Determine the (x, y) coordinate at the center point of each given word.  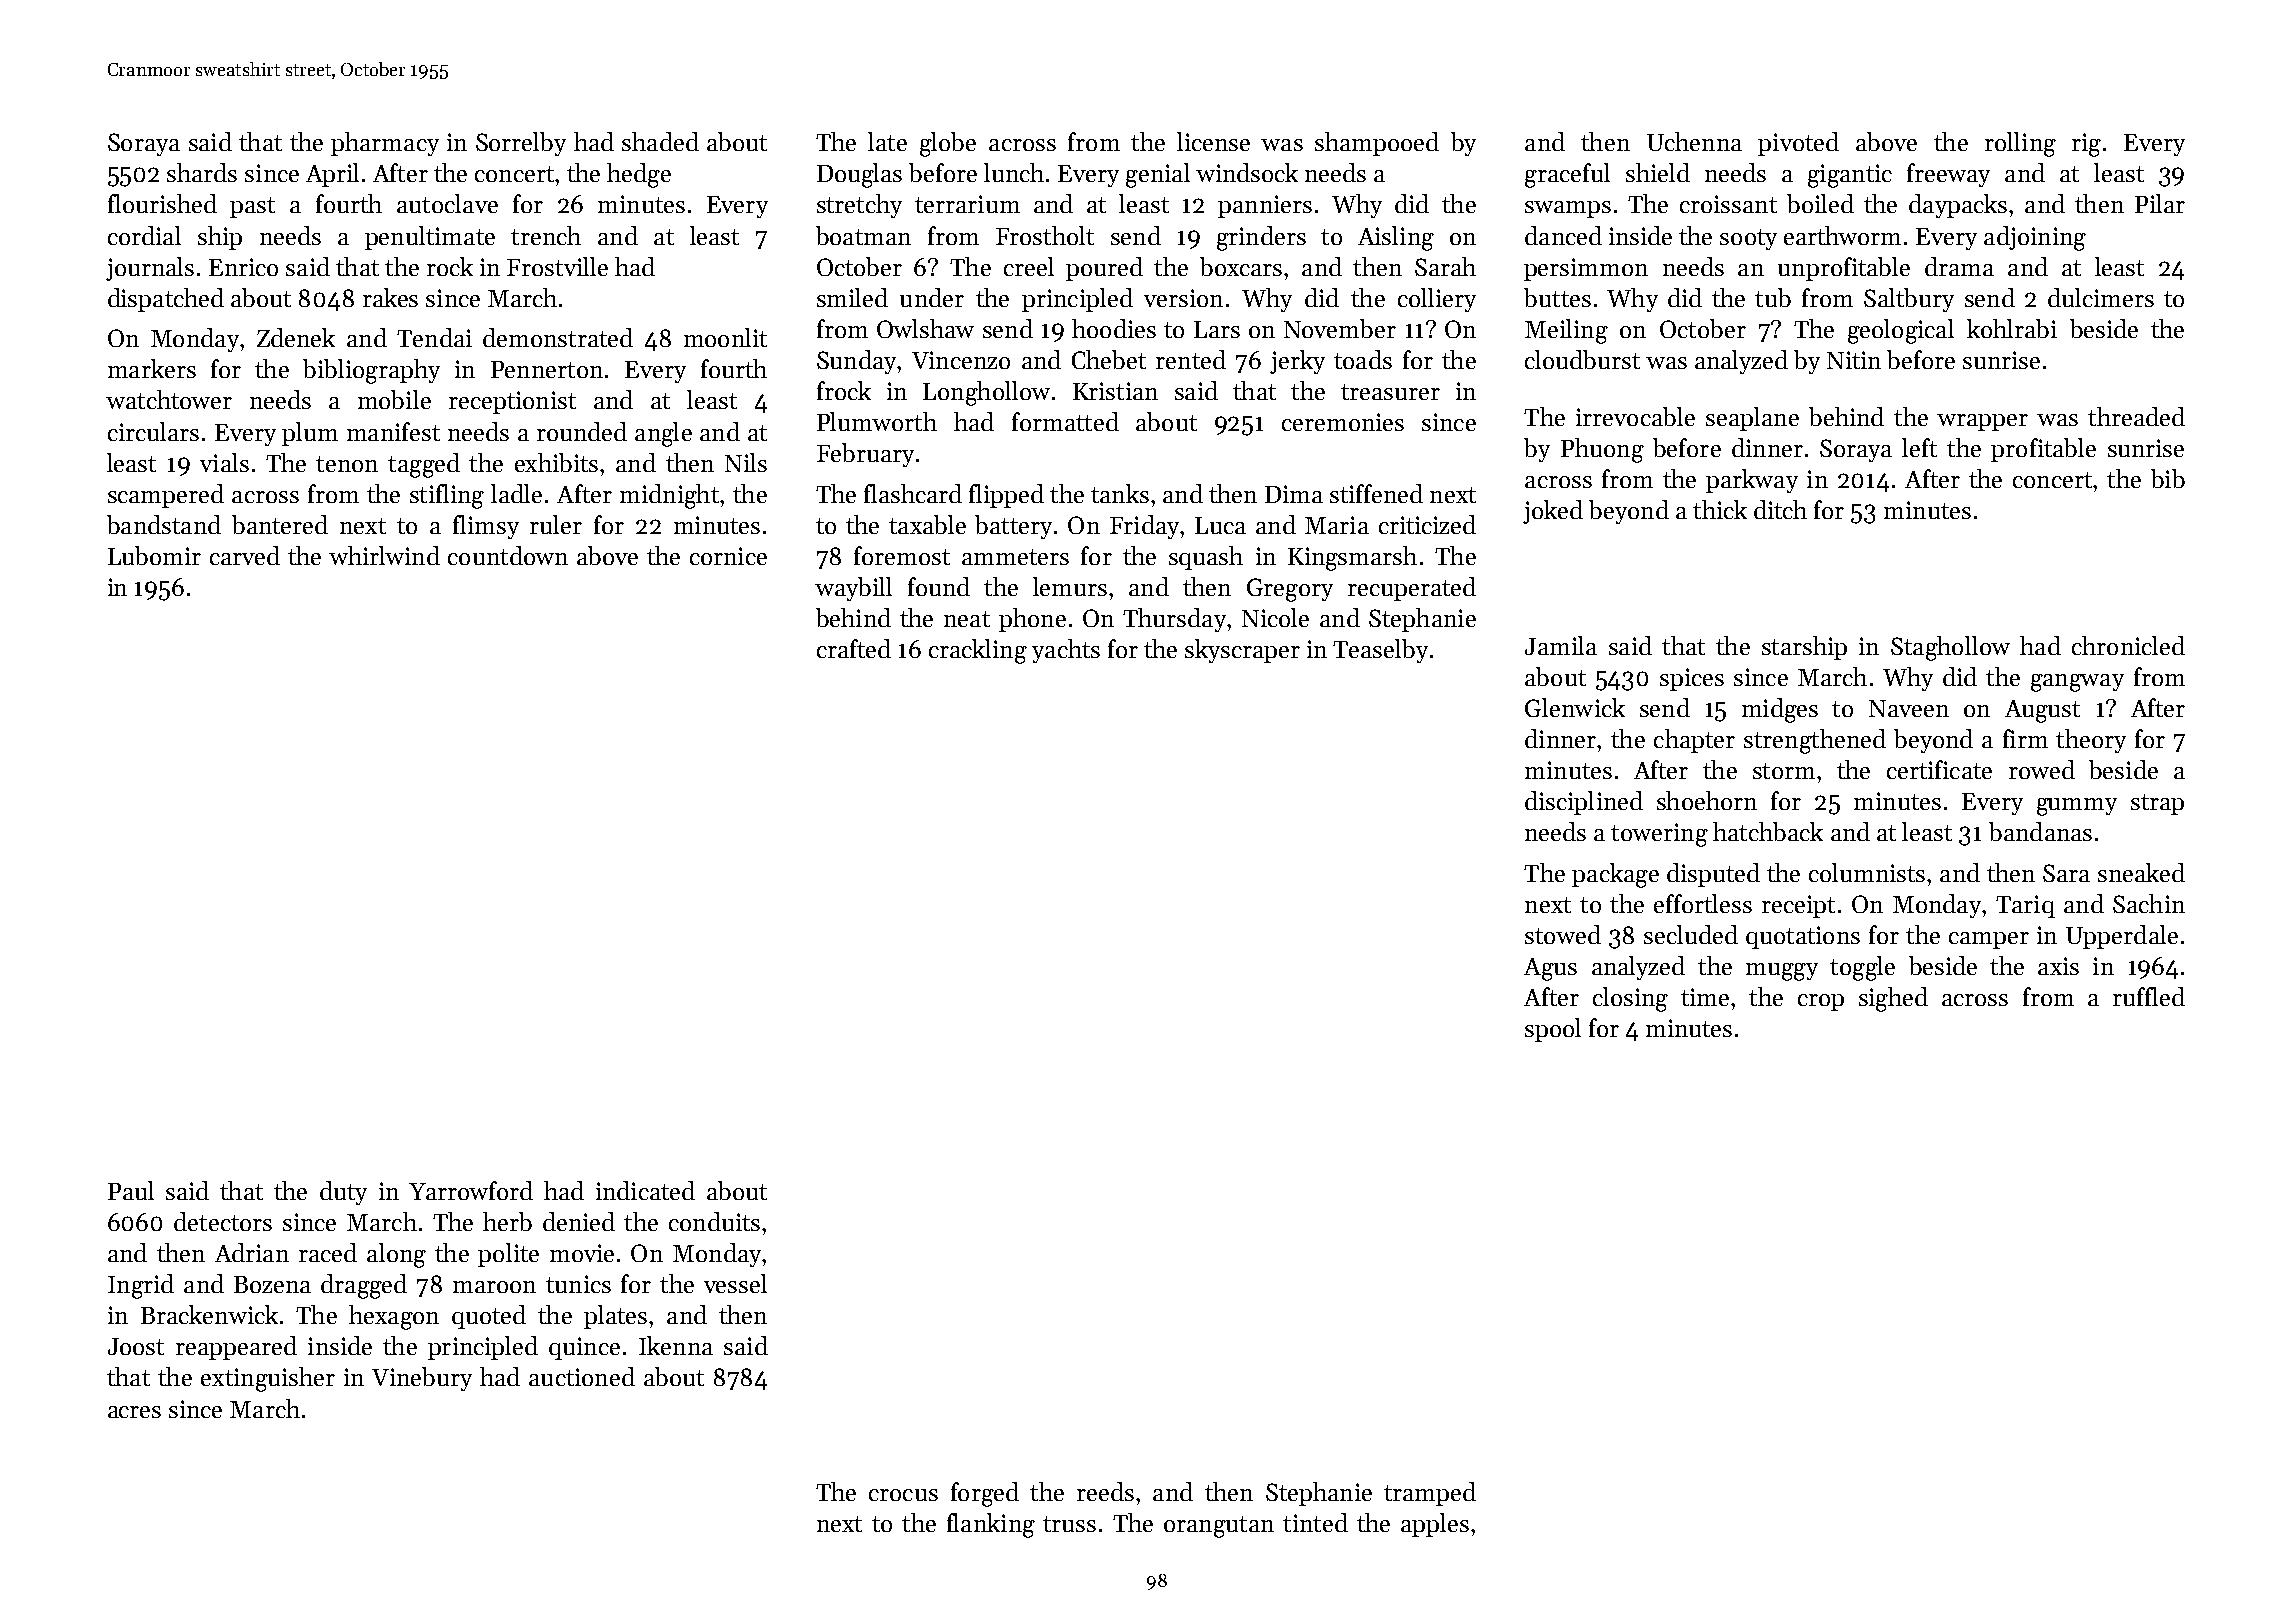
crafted (854, 648)
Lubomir (154, 555)
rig (2086, 145)
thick (1720, 509)
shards (202, 172)
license (1213, 141)
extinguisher (268, 1379)
